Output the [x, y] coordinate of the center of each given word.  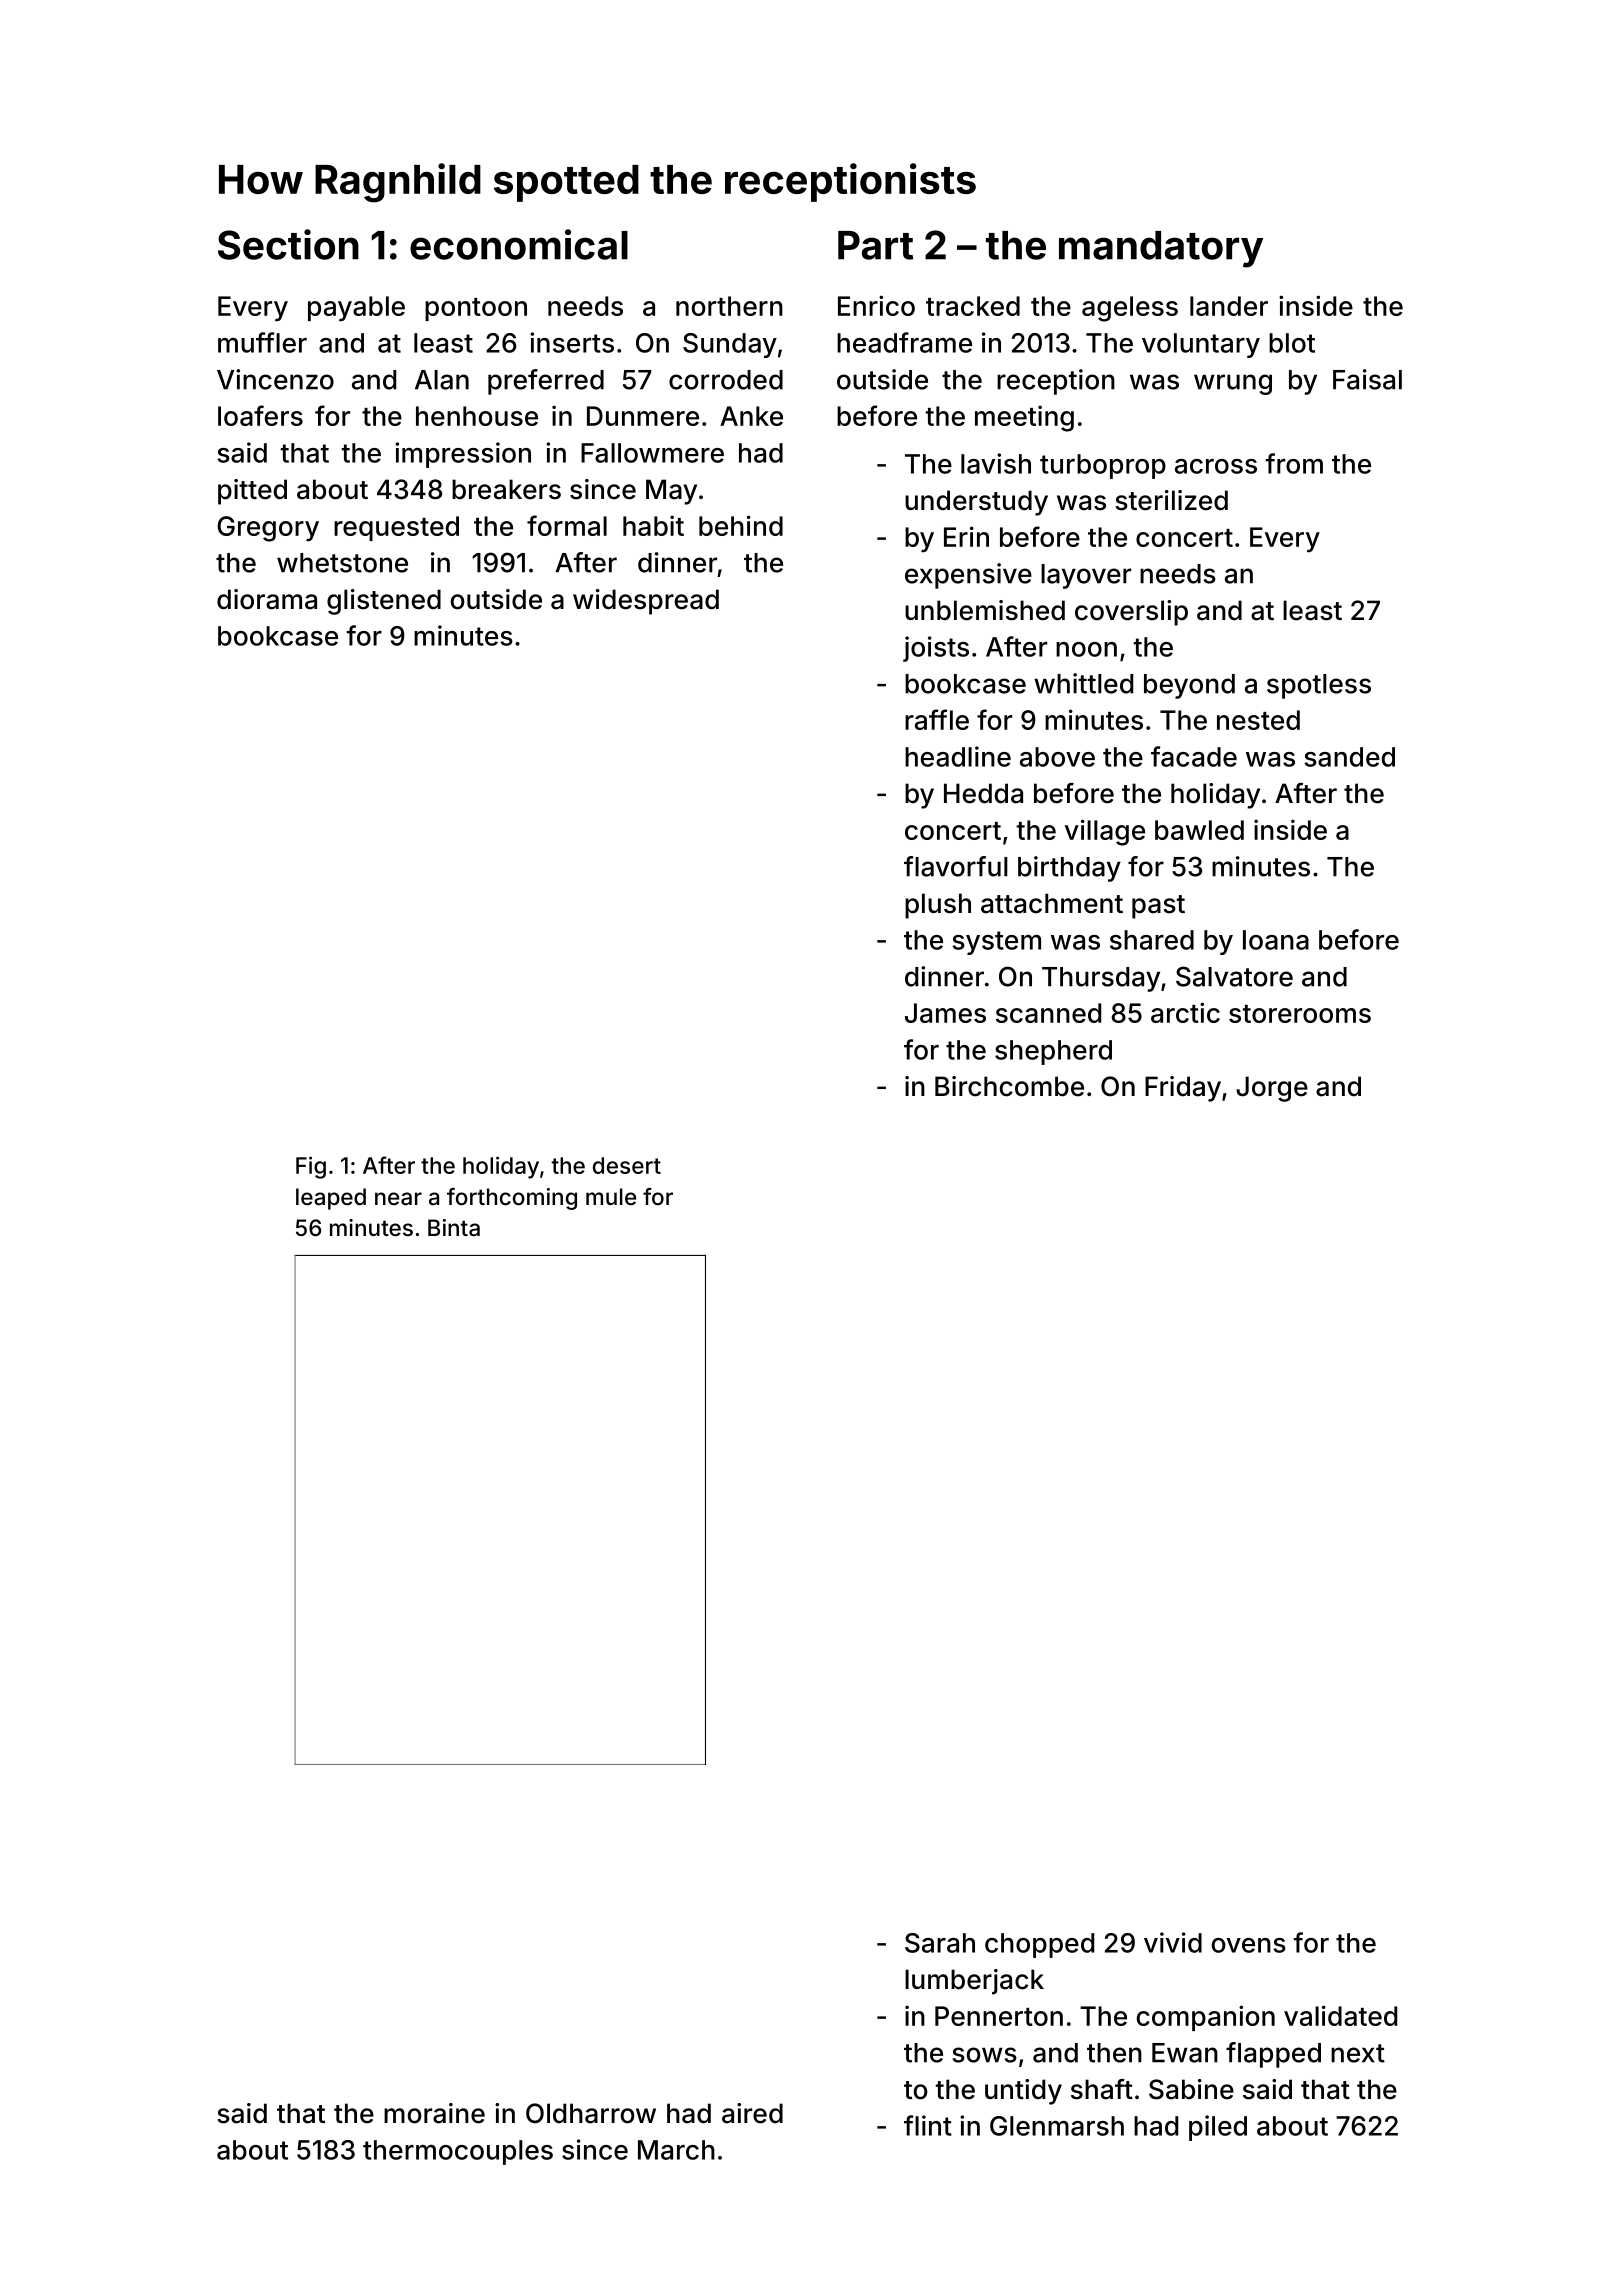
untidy [1023, 2092]
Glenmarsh [1057, 2126]
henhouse [477, 416]
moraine [434, 2113]
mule [611, 1196]
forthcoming [512, 1199]
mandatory [1161, 249]
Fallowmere [652, 453]
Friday [1183, 1089]
